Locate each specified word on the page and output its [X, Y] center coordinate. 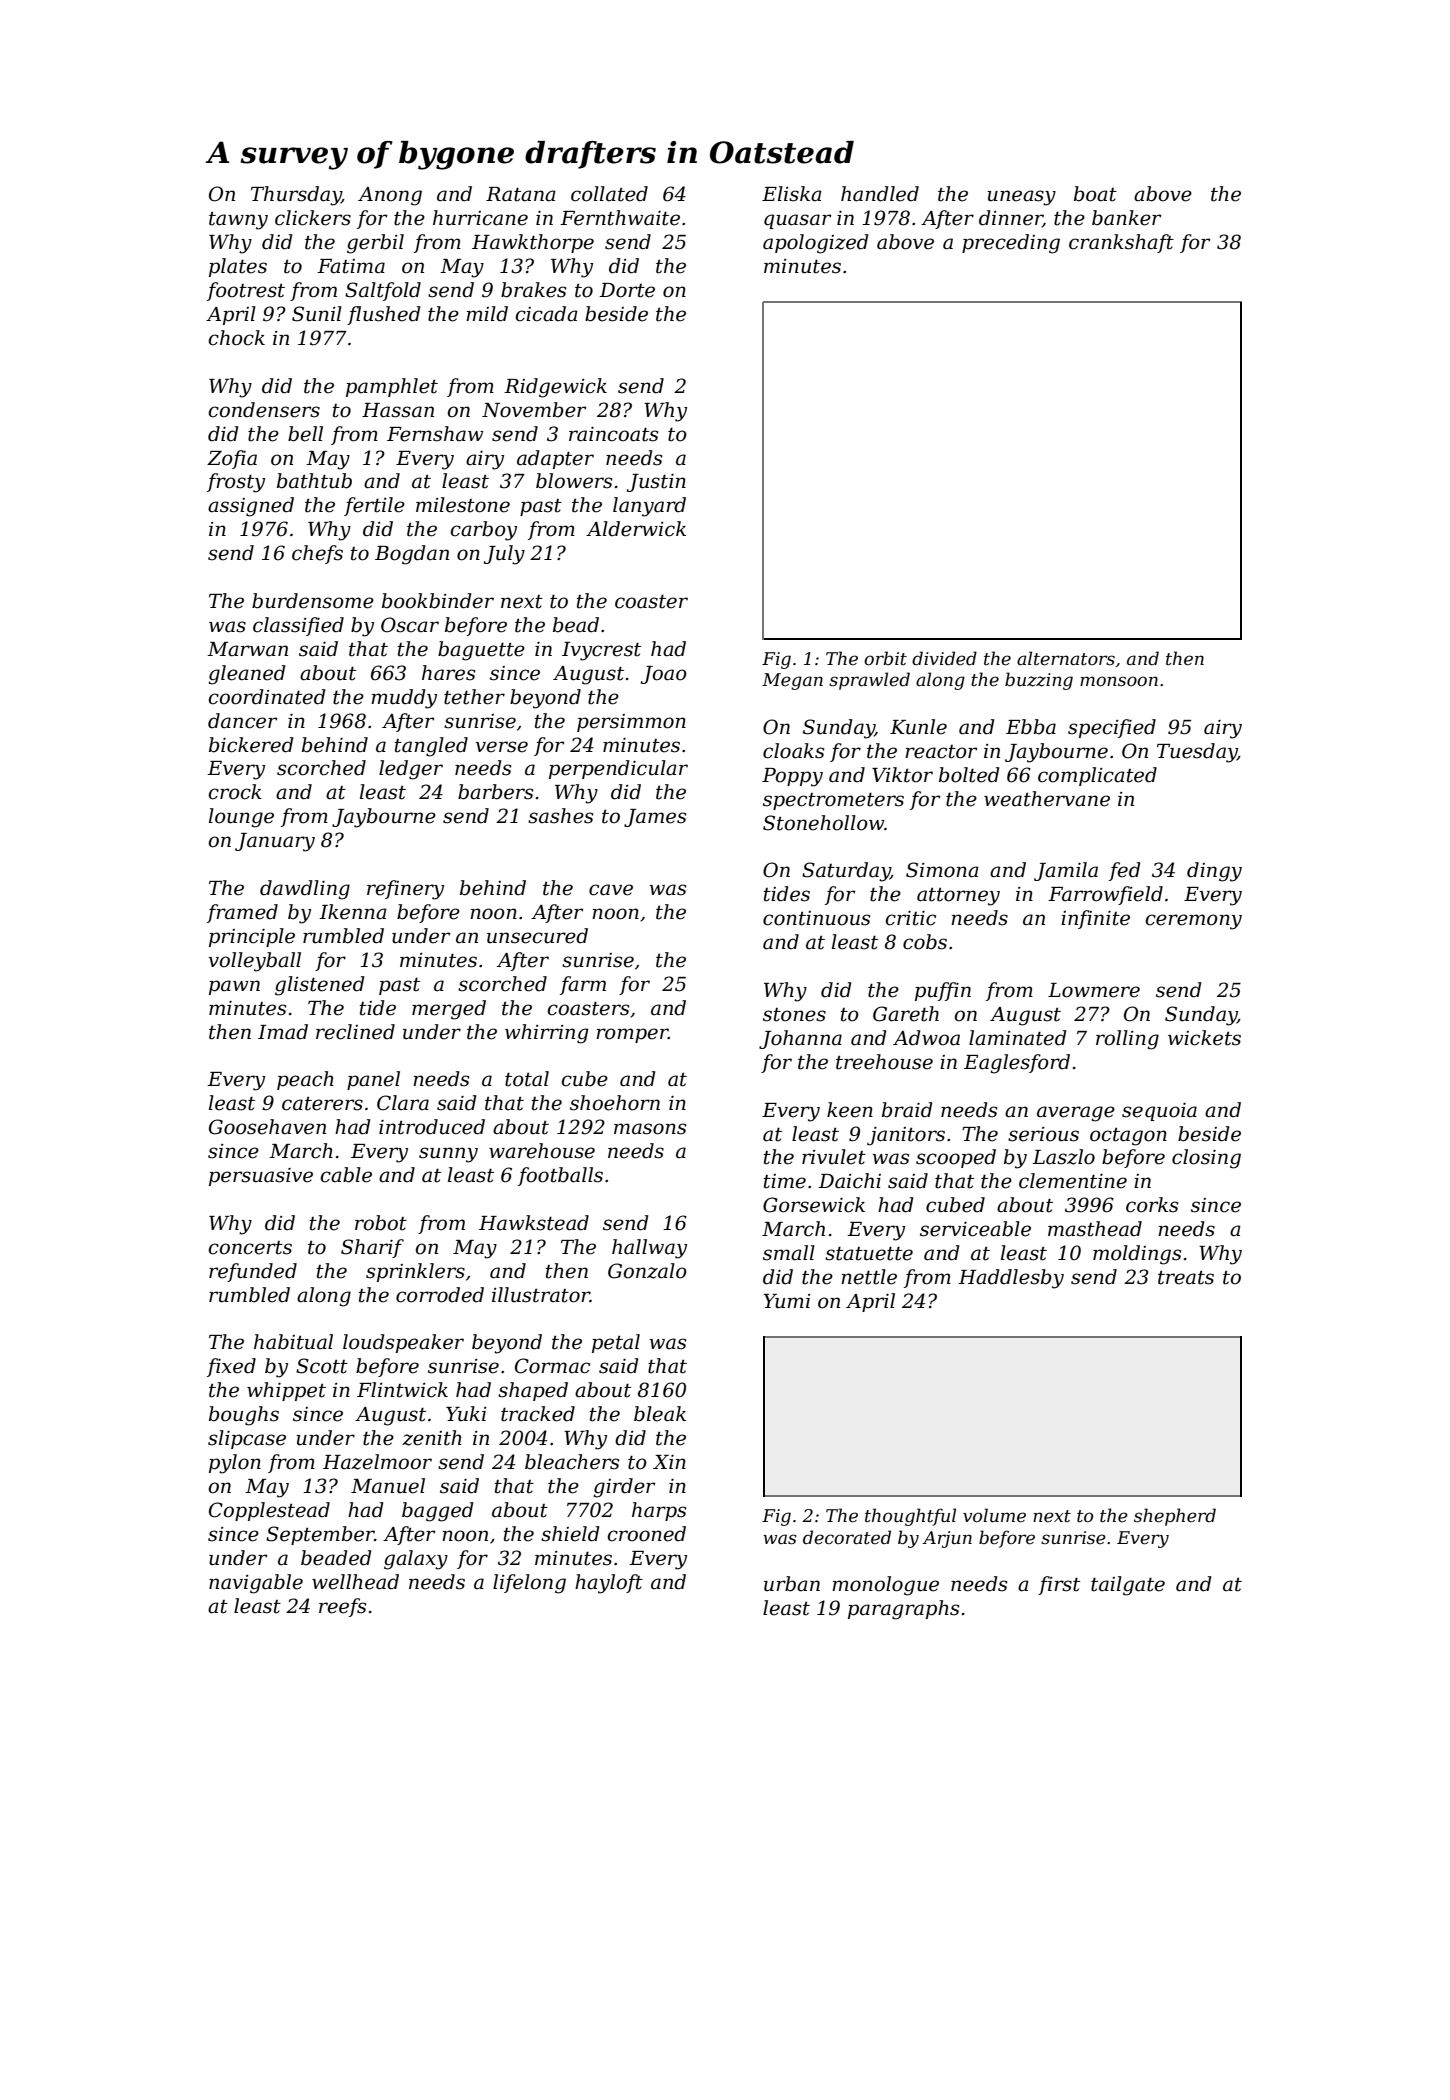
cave [611, 890]
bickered [251, 745]
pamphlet [392, 387]
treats [1186, 1278]
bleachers [572, 1462]
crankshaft [1121, 243]
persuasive [261, 1177]
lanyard [649, 507]
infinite [1095, 919]
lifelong [529, 1584]
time [784, 1181]
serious [1043, 1134]
